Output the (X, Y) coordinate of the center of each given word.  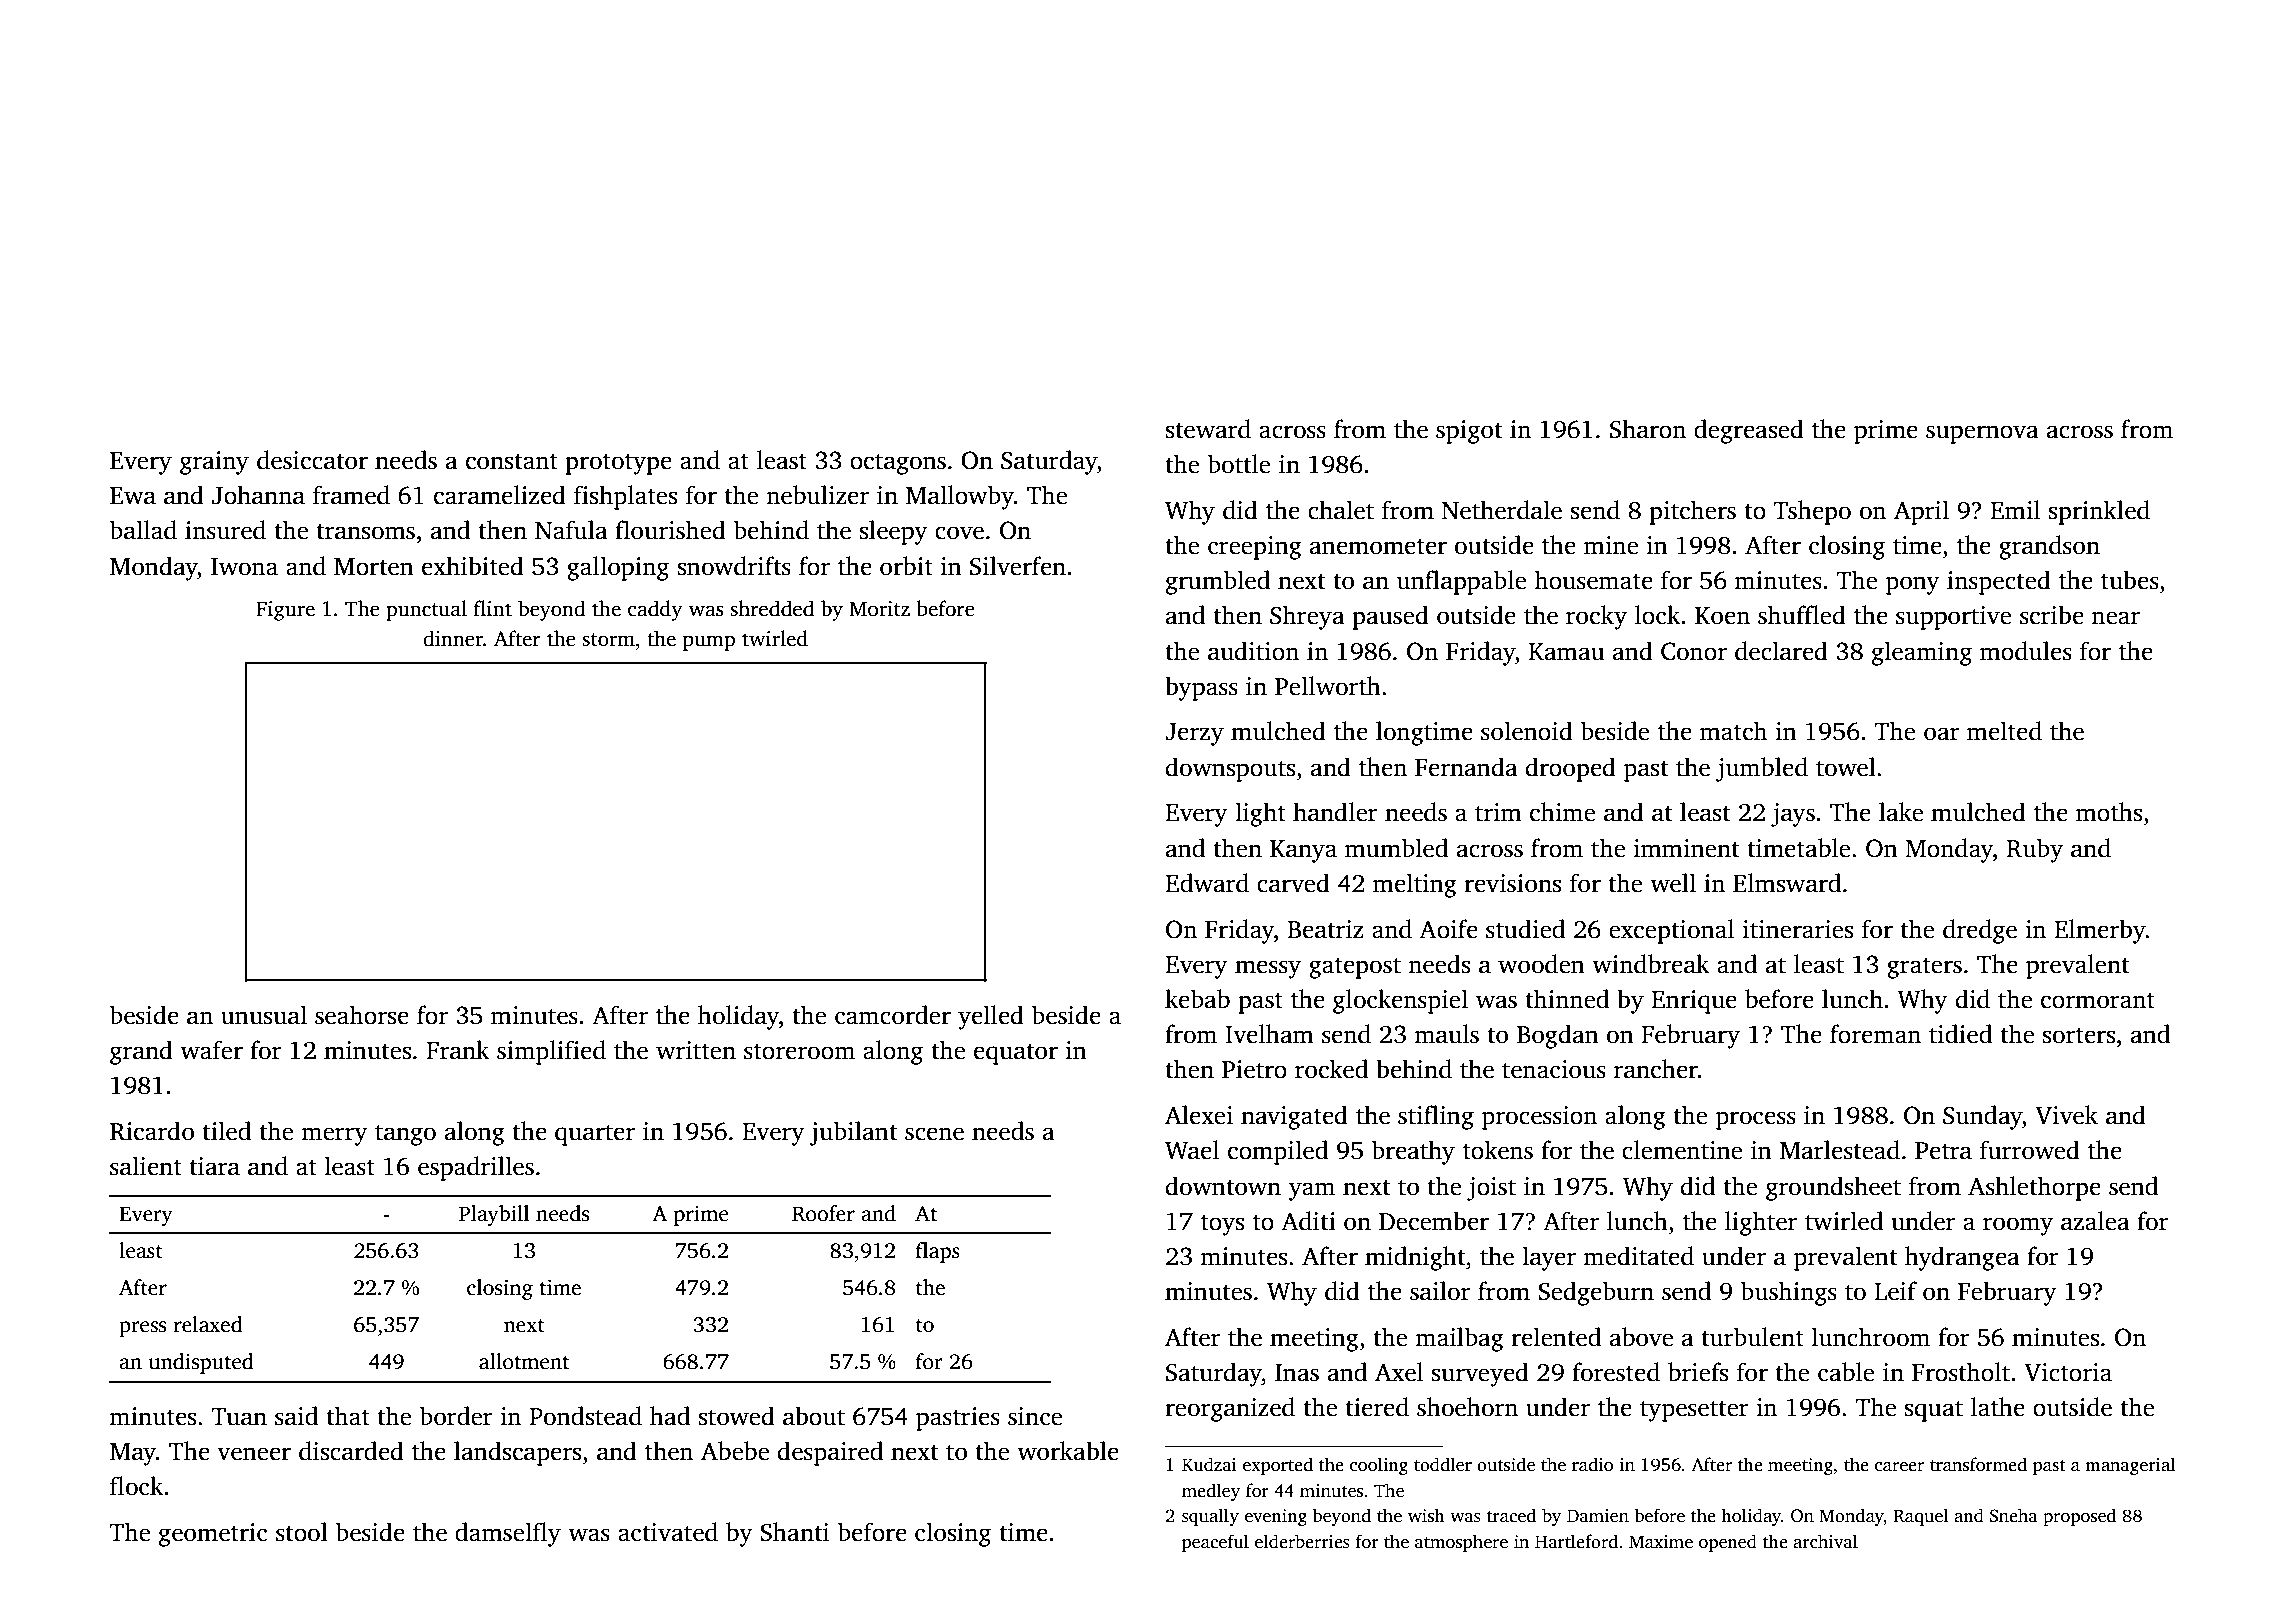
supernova (1982, 434)
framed (351, 495)
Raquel (1921, 1517)
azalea (2095, 1221)
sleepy (894, 532)
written (696, 1050)
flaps (938, 1252)
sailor (1440, 1291)
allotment (524, 1361)
